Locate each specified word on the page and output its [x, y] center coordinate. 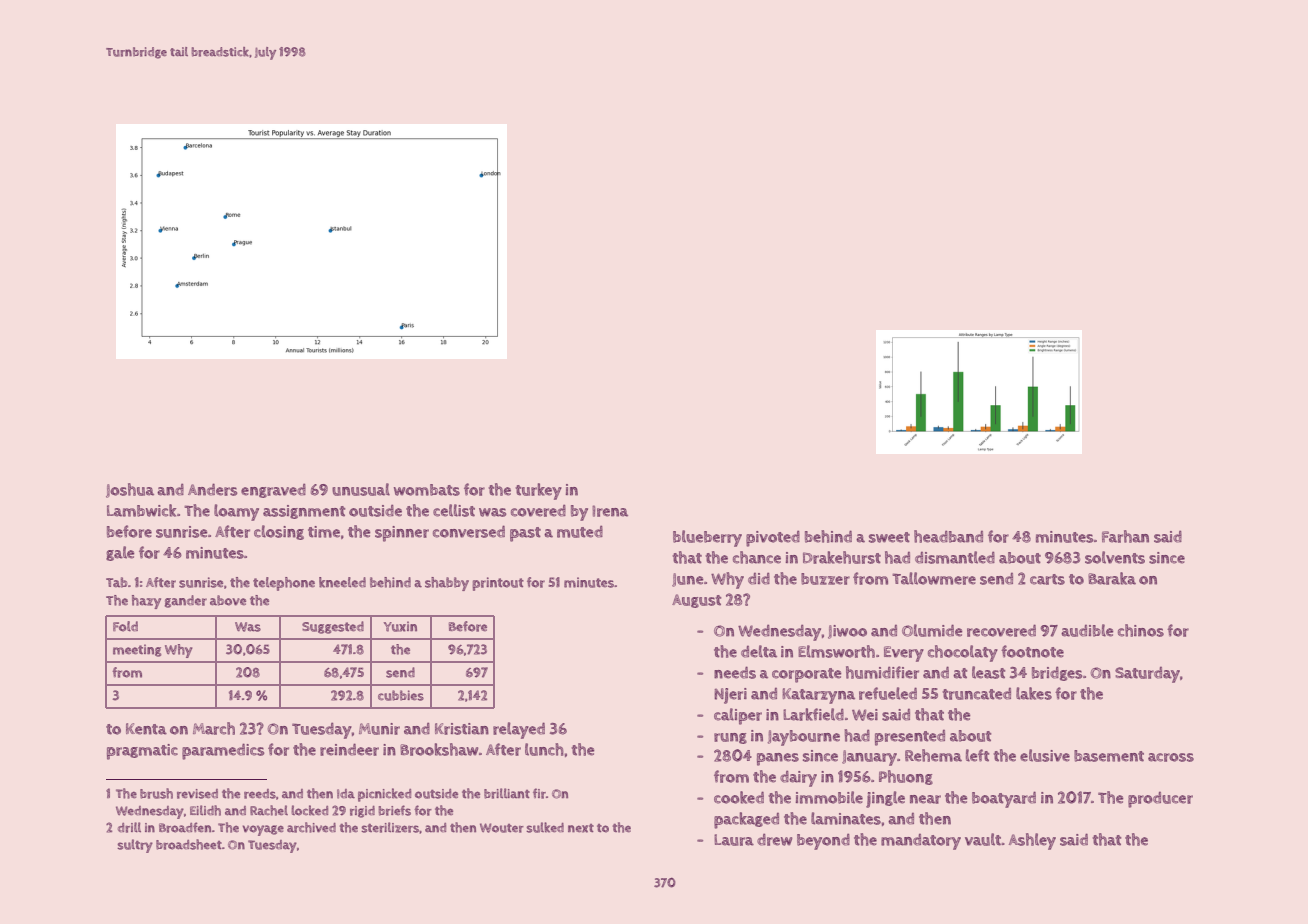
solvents [1115, 557]
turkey [538, 491]
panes [778, 759]
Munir [379, 729]
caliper [738, 716]
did [759, 579]
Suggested [333, 627]
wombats [427, 490]
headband [948, 536]
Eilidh [205, 810]
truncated [976, 694]
